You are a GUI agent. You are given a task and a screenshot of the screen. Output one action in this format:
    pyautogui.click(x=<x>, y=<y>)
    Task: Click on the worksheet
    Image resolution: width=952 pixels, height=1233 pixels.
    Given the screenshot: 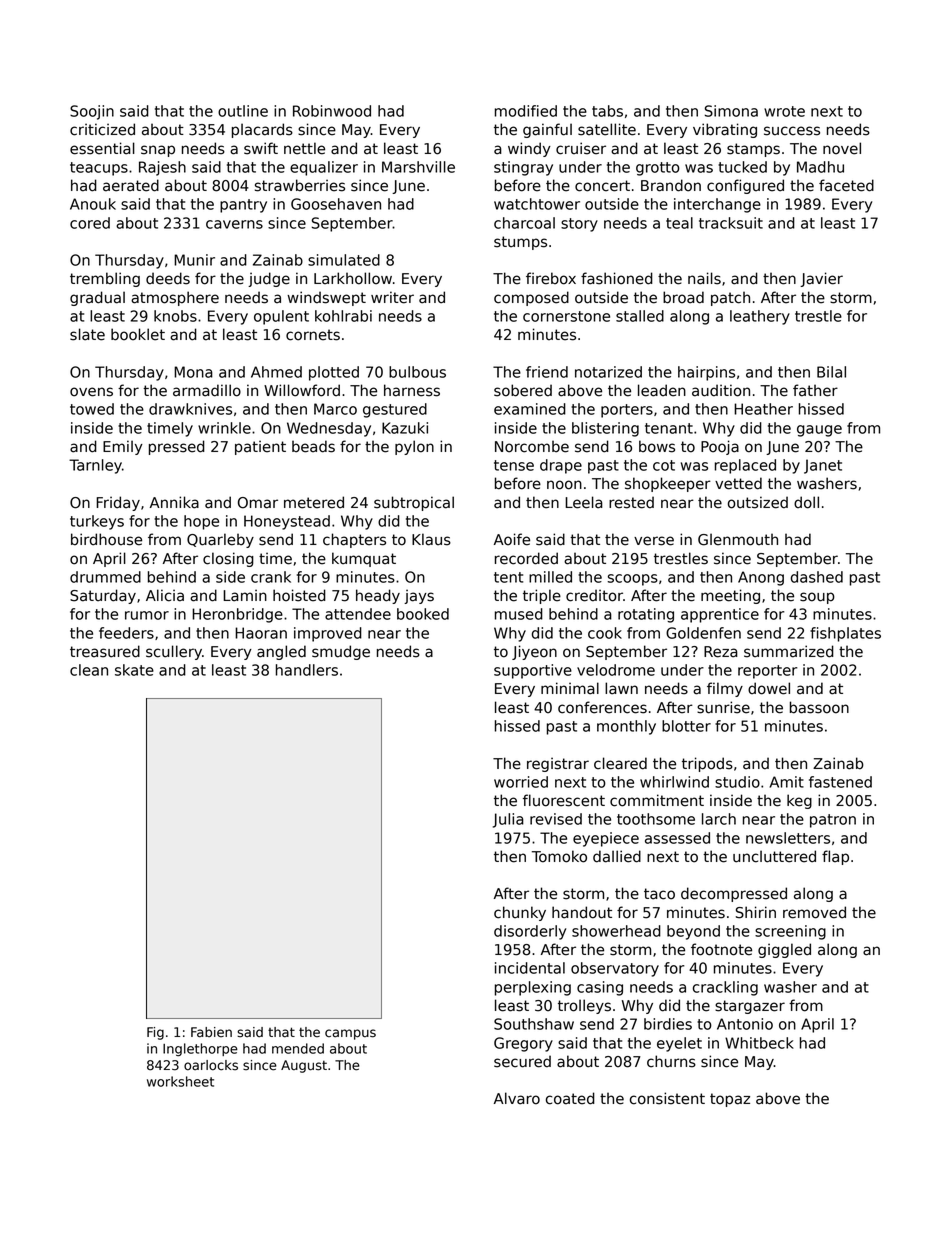 What is the action you would take?
    pyautogui.click(x=180, y=1081)
